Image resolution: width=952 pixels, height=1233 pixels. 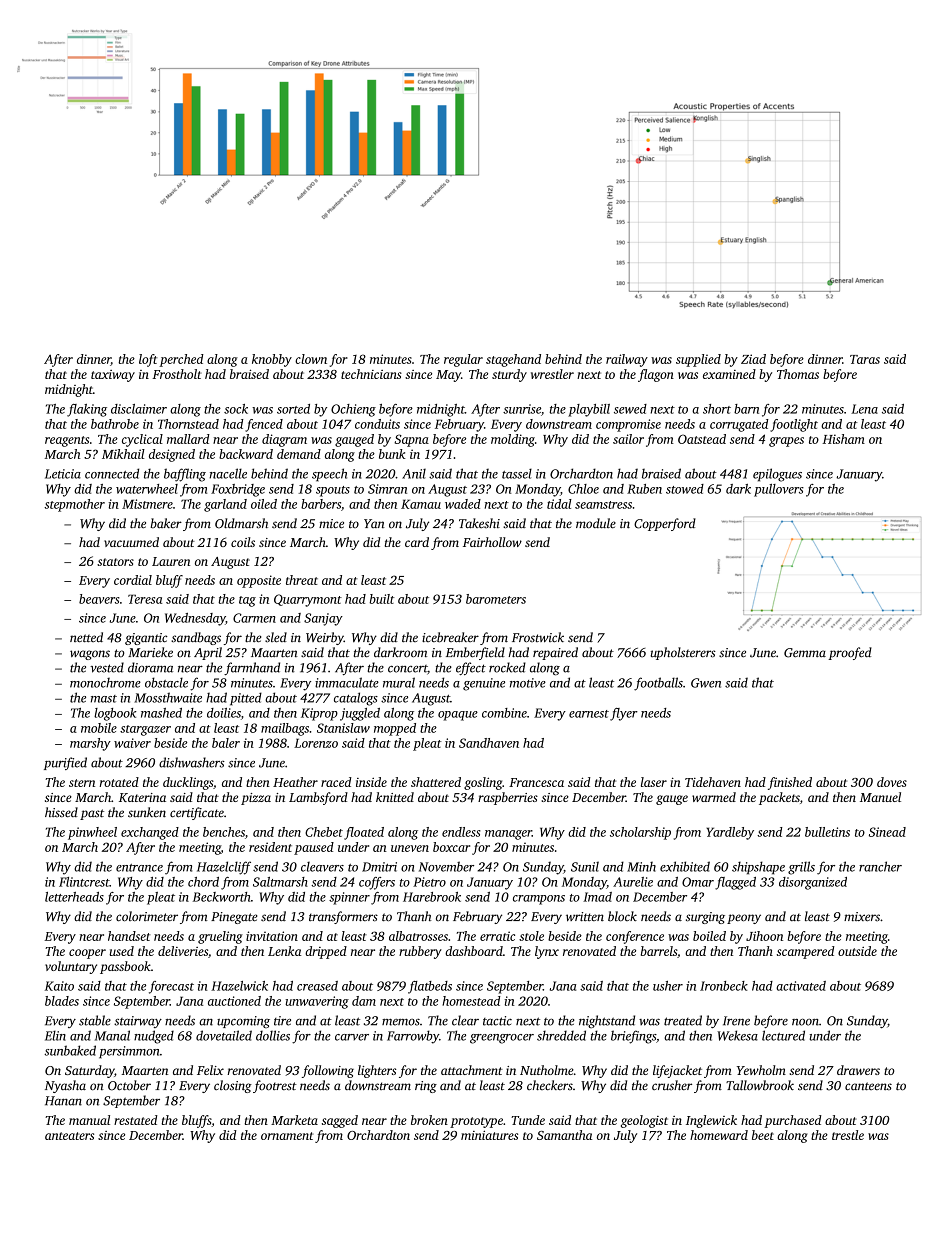 What do you see at coordinates (432, 897) in the screenshot?
I see `Harebrook` at bounding box center [432, 897].
